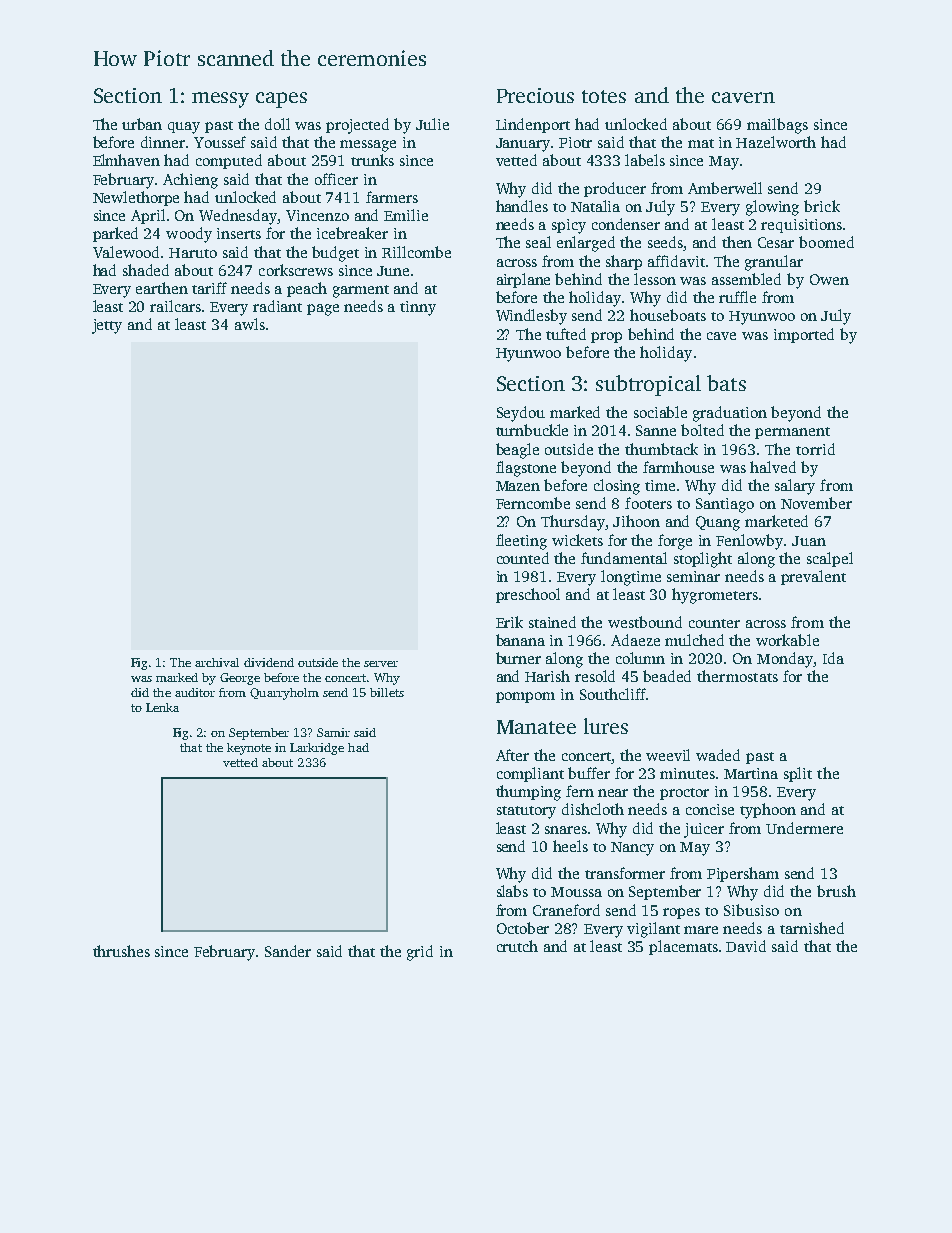  I want to click on Amberwell, so click(725, 188).
